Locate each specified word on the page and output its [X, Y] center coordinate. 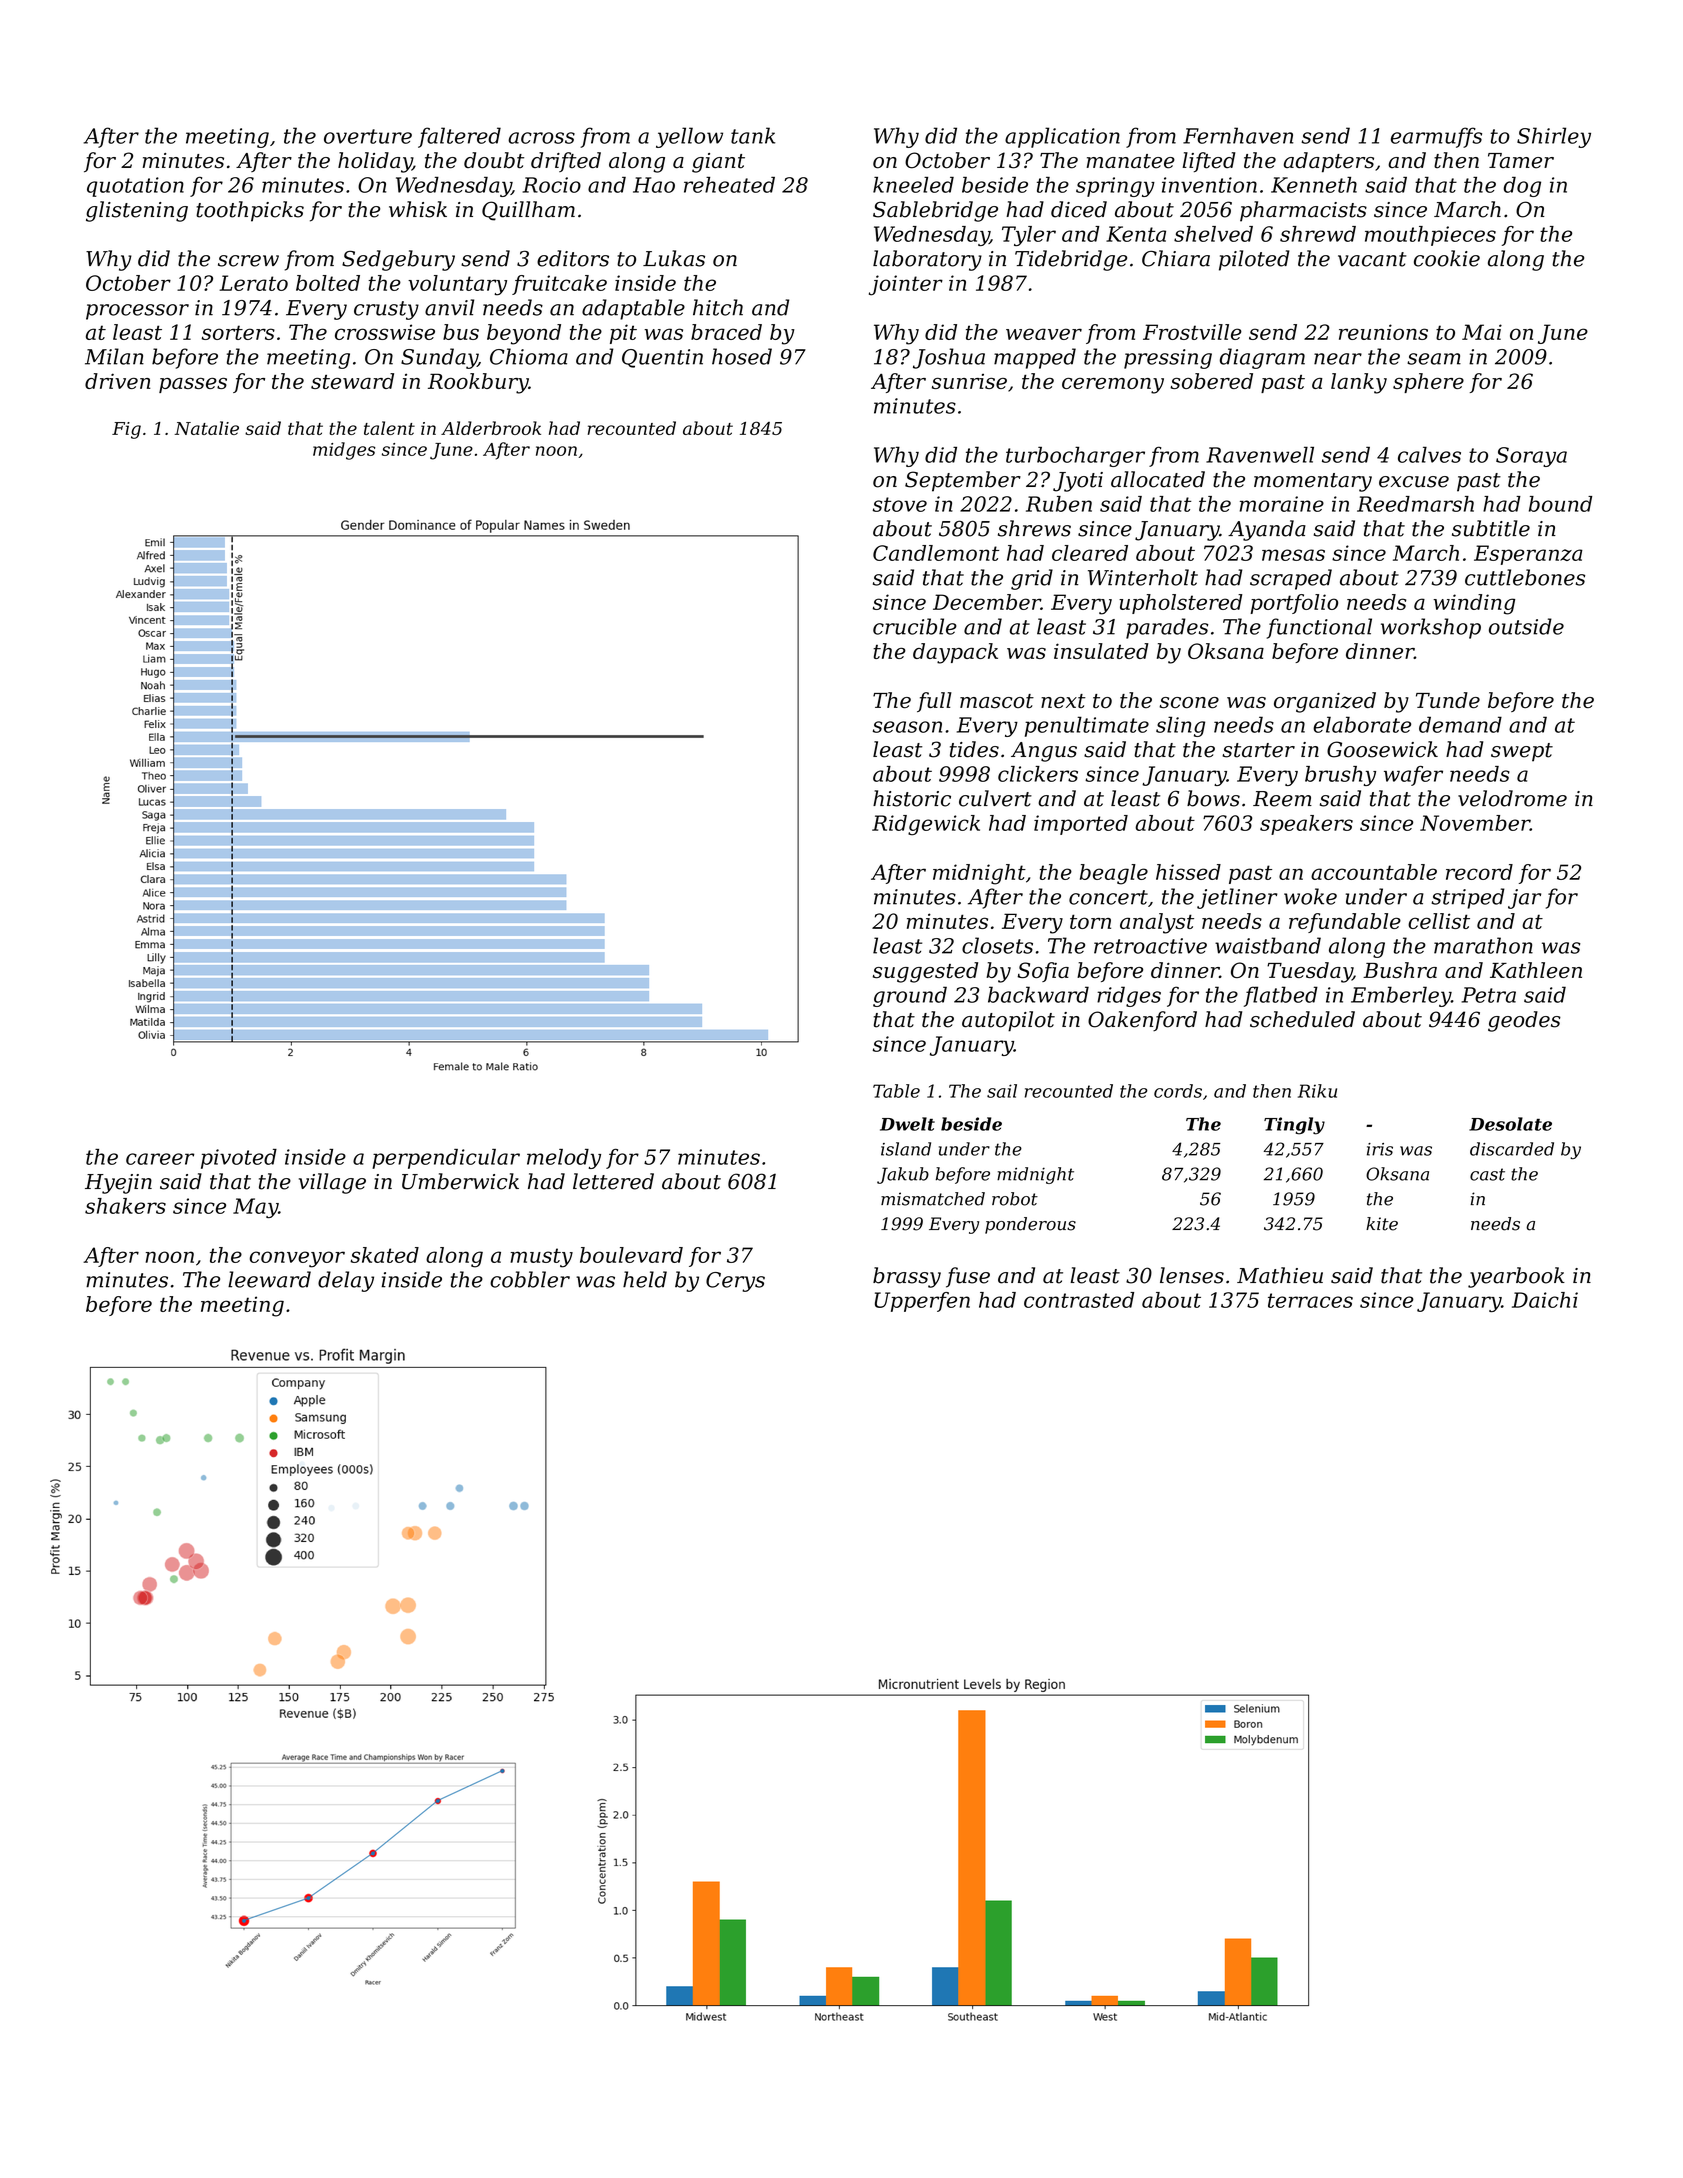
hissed [1188, 872]
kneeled [913, 184]
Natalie [206, 428]
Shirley [1554, 137]
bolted [328, 283]
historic [912, 798]
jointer [906, 285]
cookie [1447, 258]
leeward [269, 1279]
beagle [1114, 874]
